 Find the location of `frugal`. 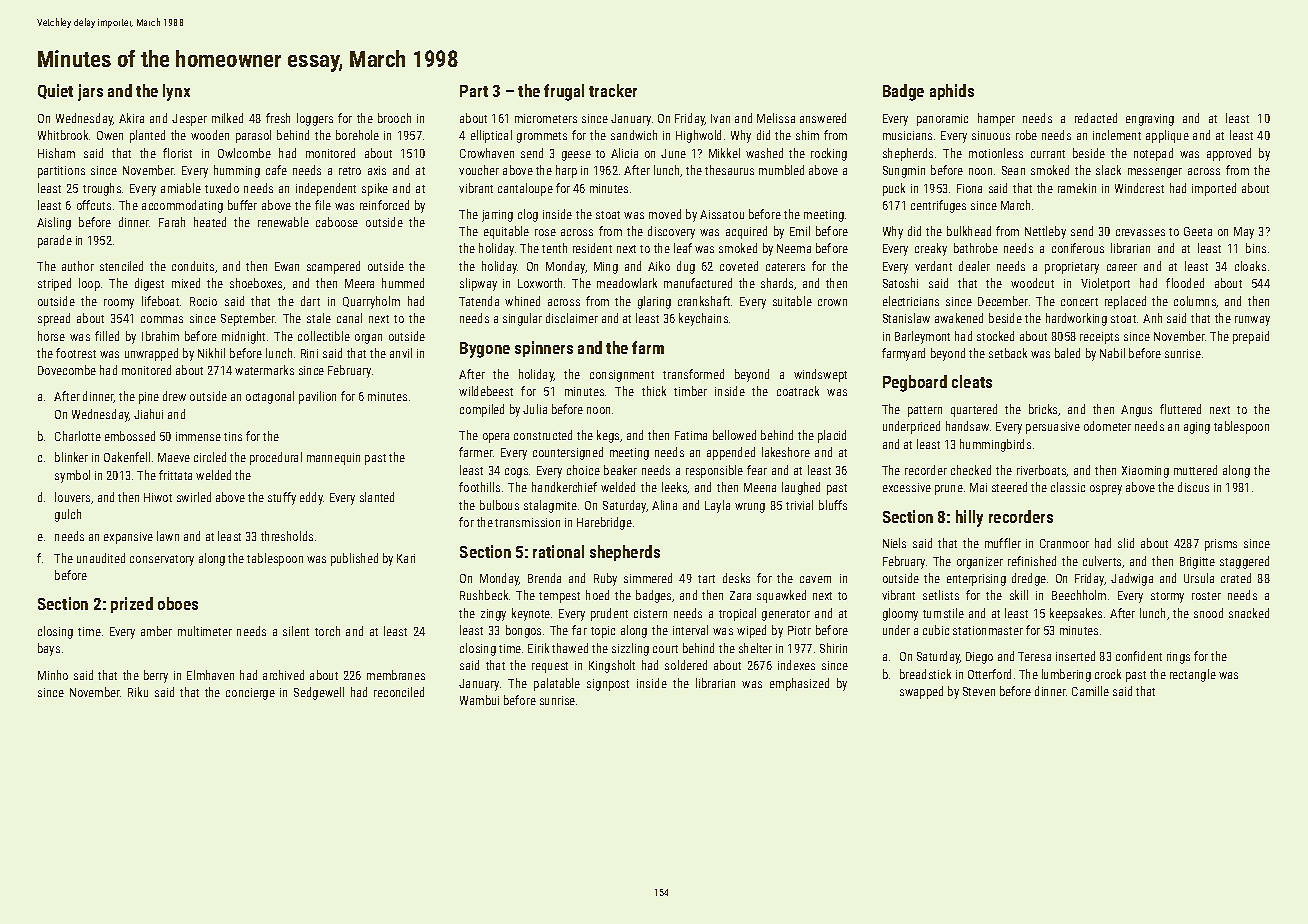

frugal is located at coordinates (564, 92).
